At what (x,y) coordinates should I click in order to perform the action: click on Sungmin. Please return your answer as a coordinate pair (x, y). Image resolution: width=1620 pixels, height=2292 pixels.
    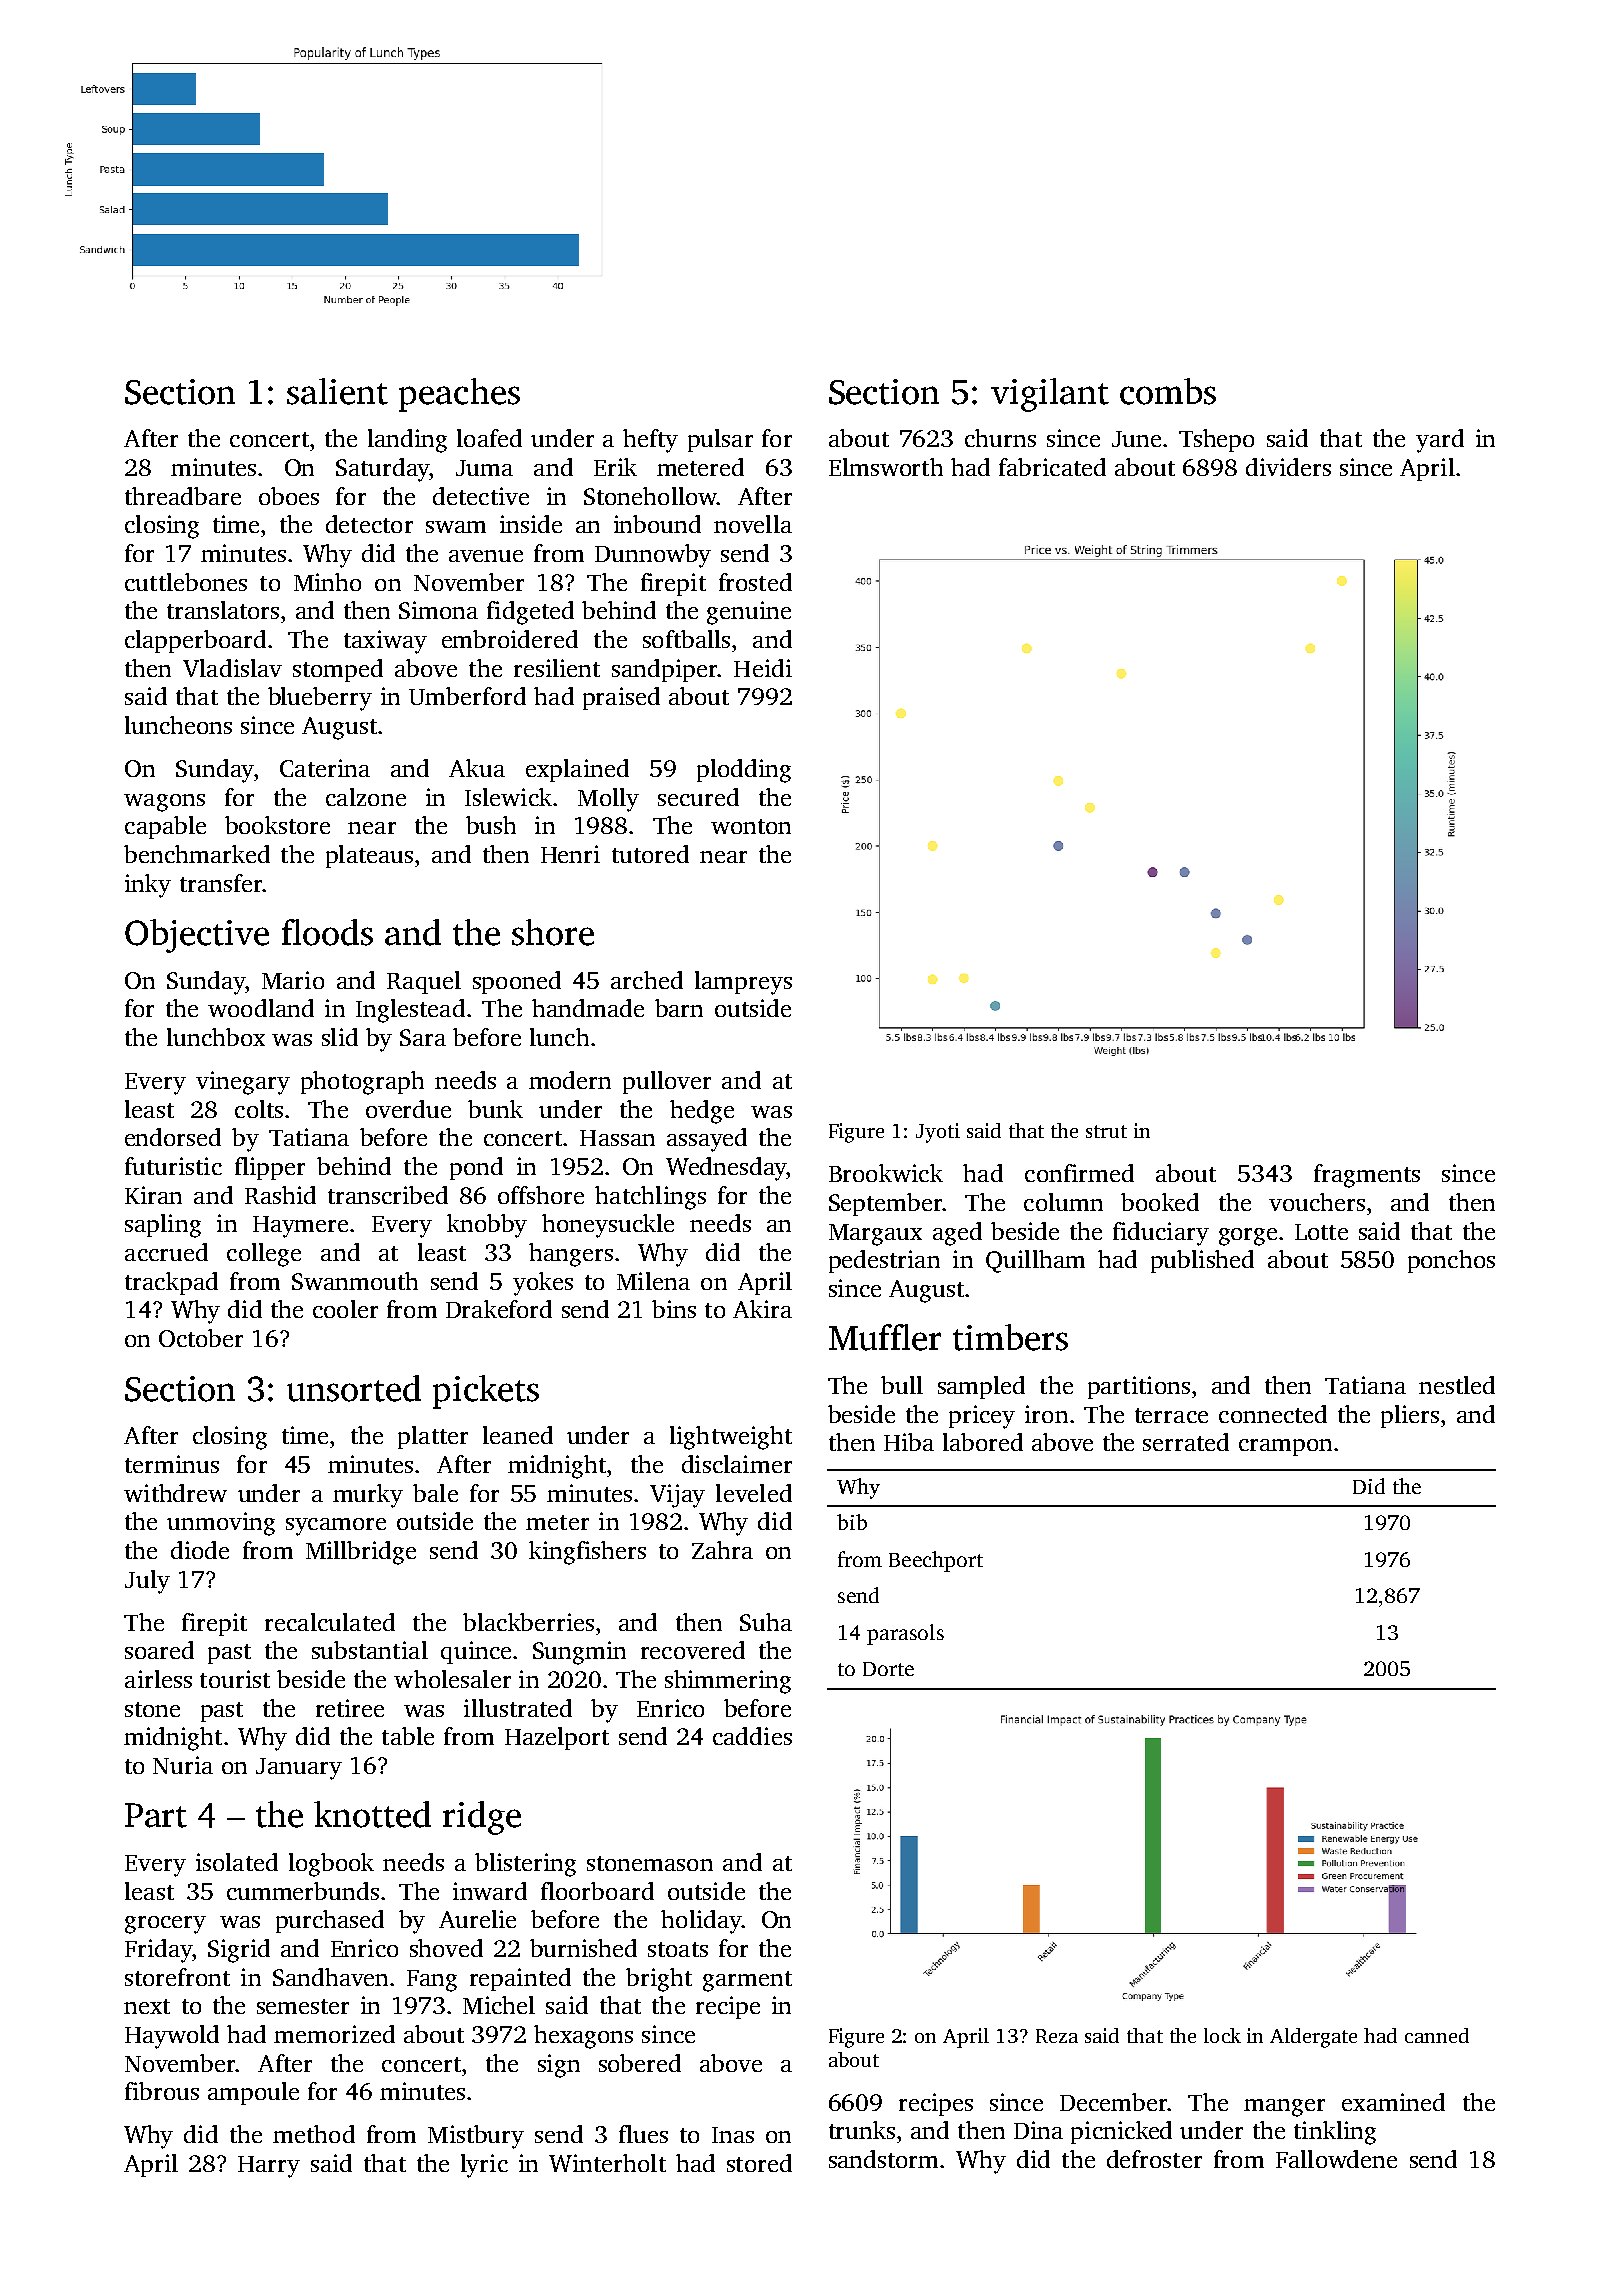
    Looking at the image, I should click on (579, 1653).
